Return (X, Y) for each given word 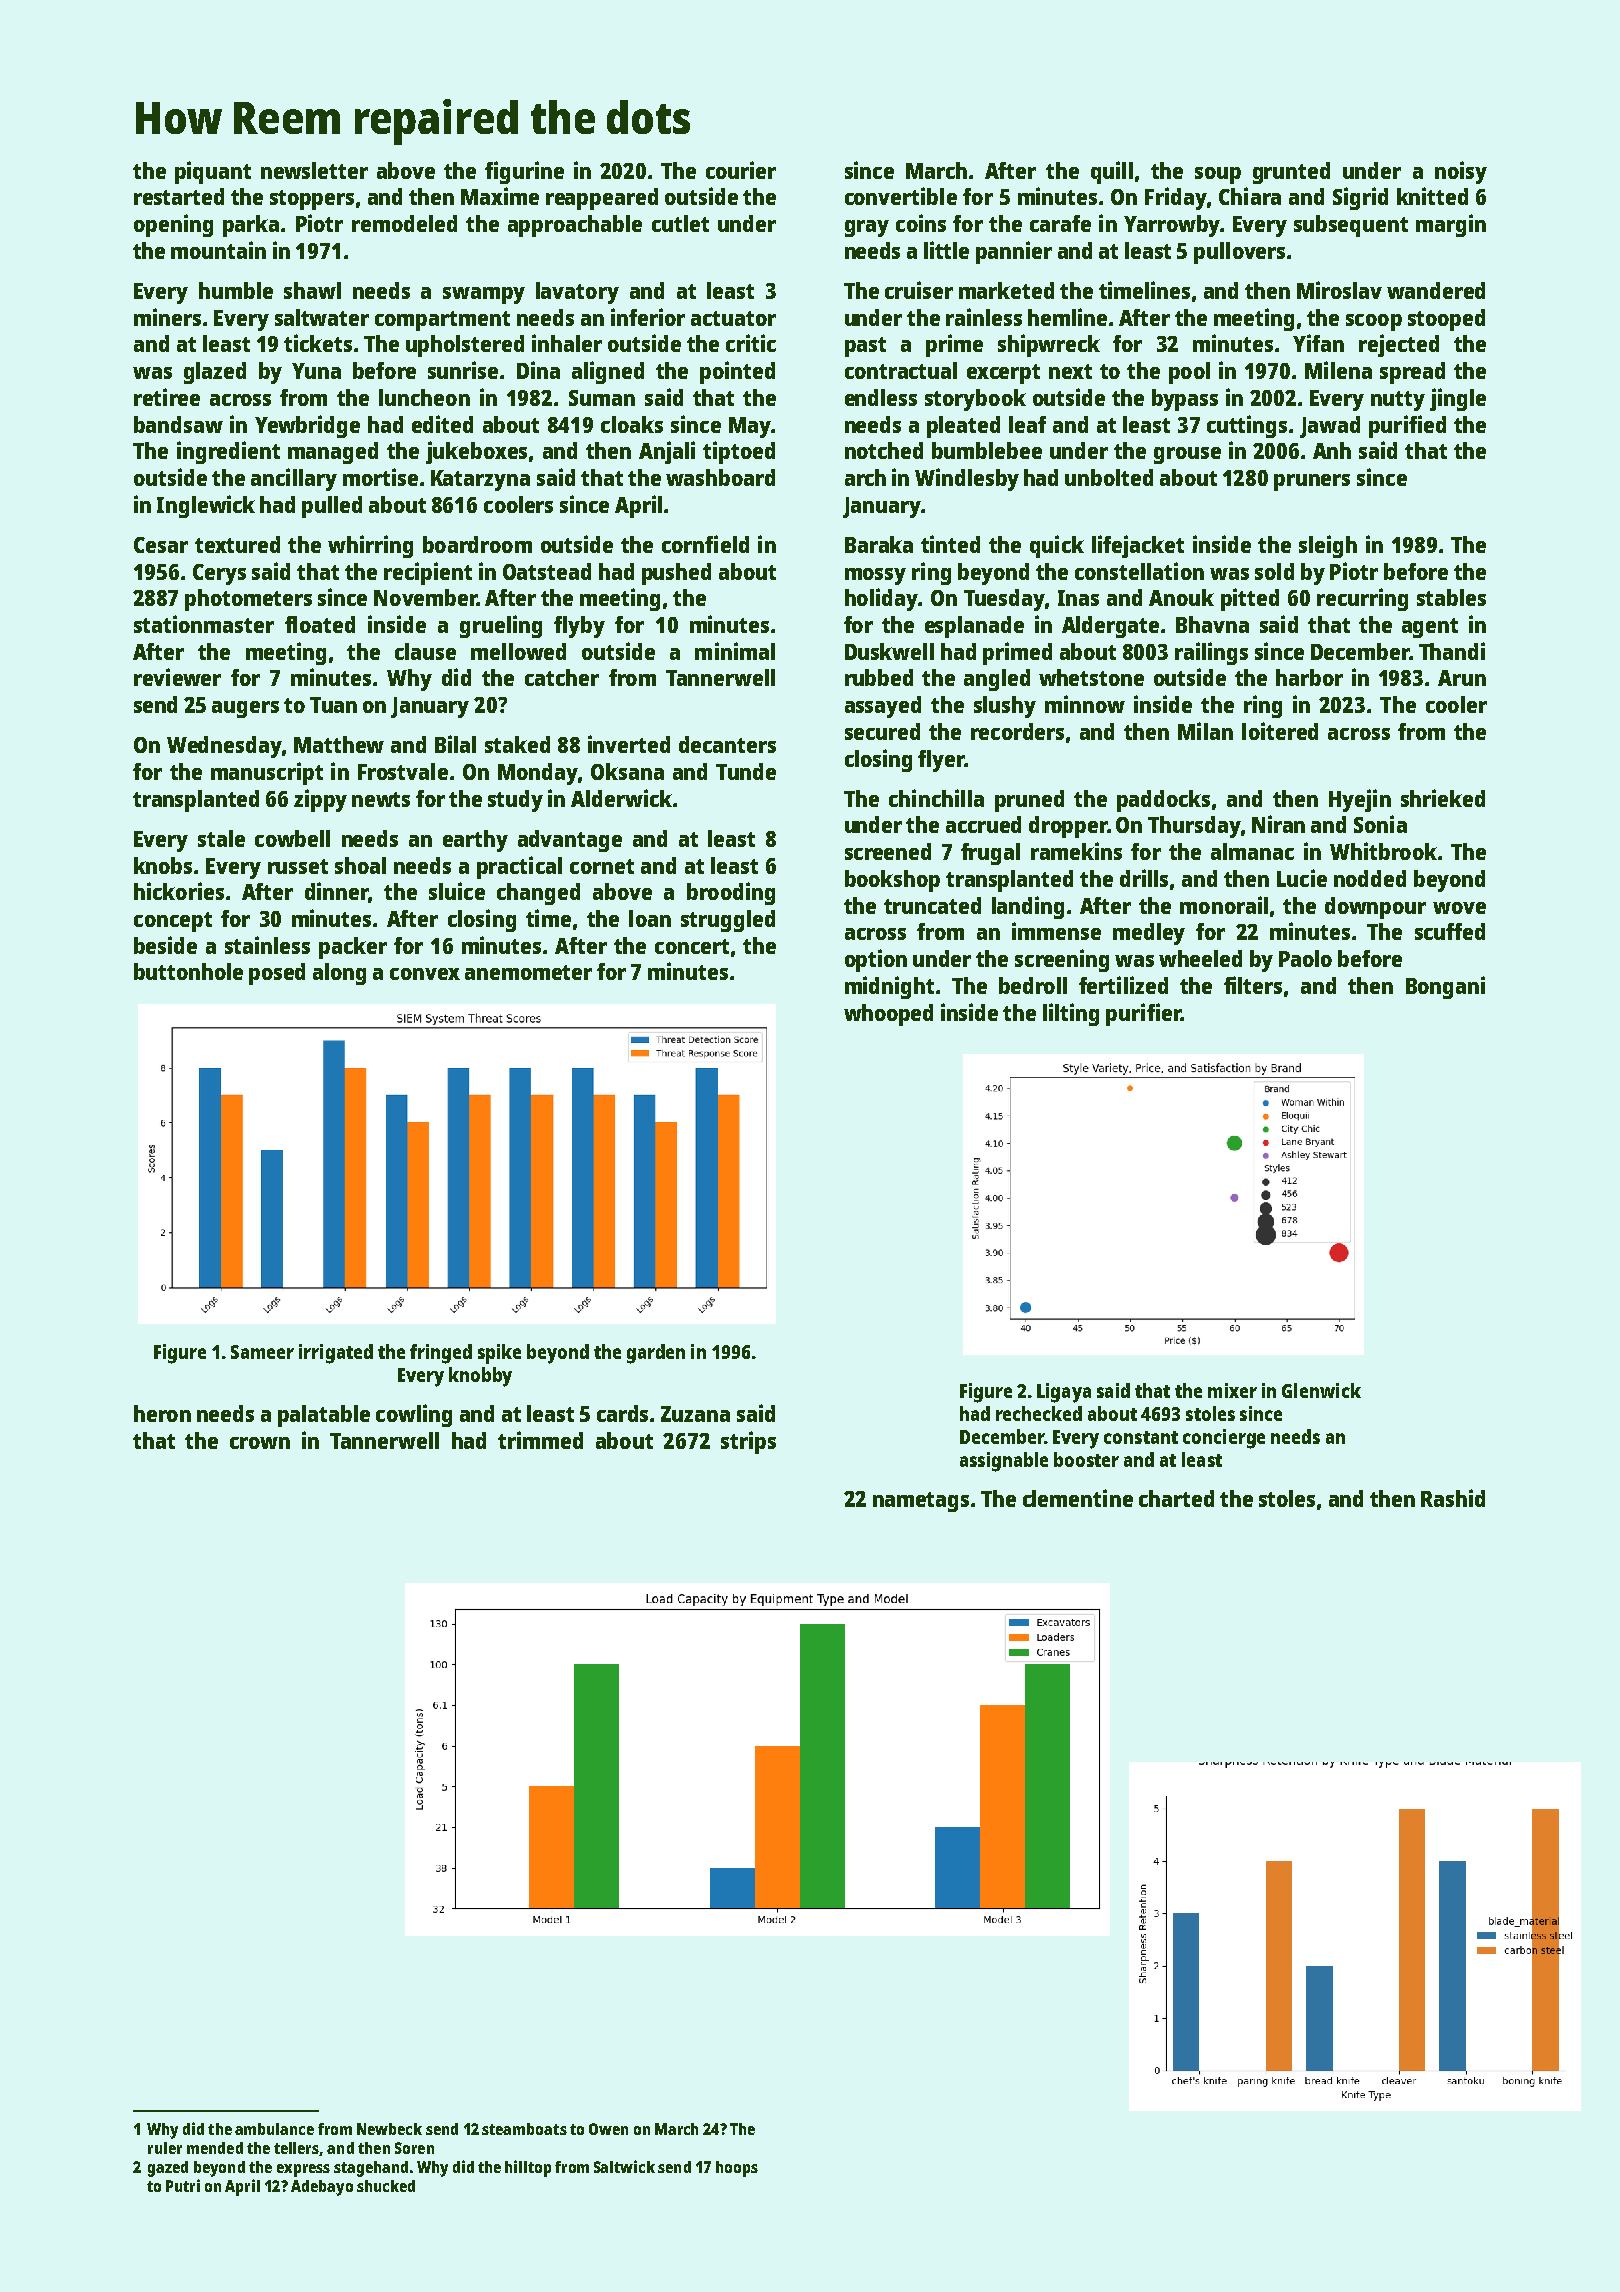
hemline (1067, 317)
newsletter (314, 170)
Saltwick (624, 2166)
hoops (737, 2169)
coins (921, 223)
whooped (888, 1015)
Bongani (1445, 987)
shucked (386, 2186)
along (339, 974)
